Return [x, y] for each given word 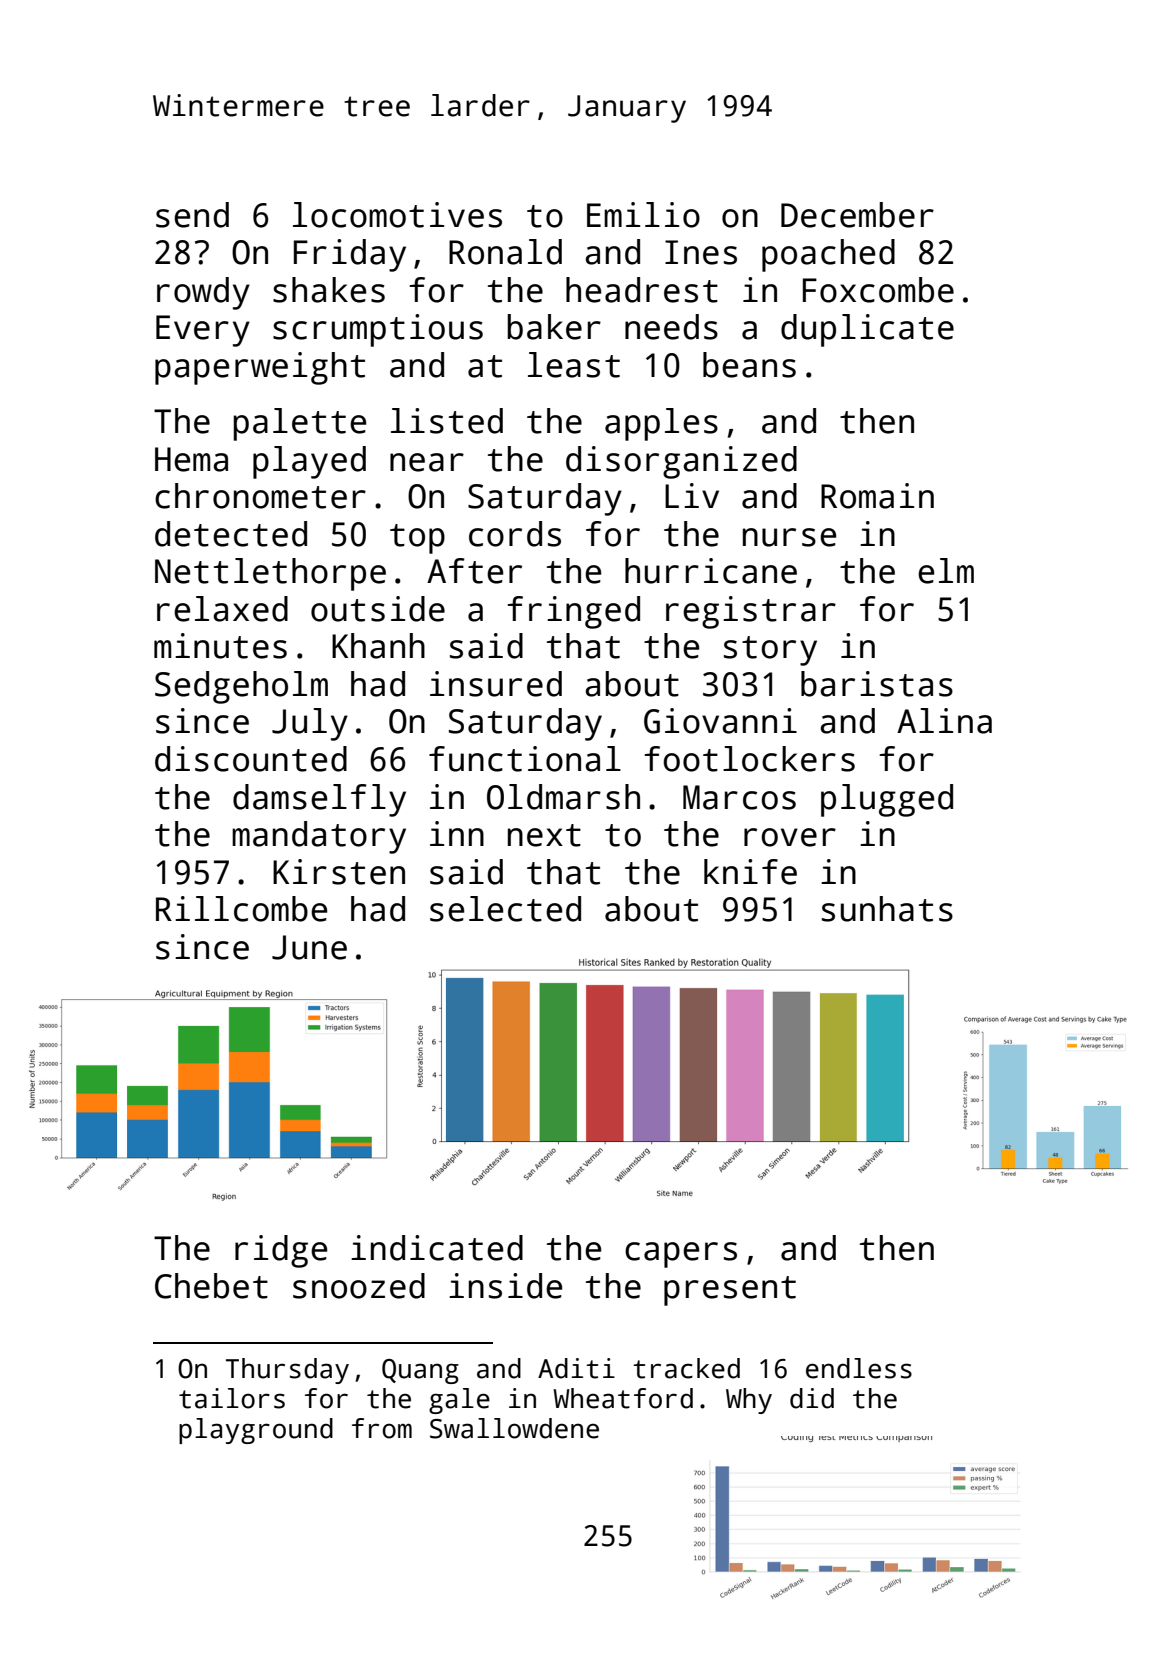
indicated [437, 1248]
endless [859, 1368]
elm [946, 571]
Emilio [643, 215]
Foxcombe [878, 290]
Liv [692, 495]
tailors [232, 1398]
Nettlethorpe [270, 574]
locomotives [397, 215]
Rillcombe [241, 909]
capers [681, 1255]
